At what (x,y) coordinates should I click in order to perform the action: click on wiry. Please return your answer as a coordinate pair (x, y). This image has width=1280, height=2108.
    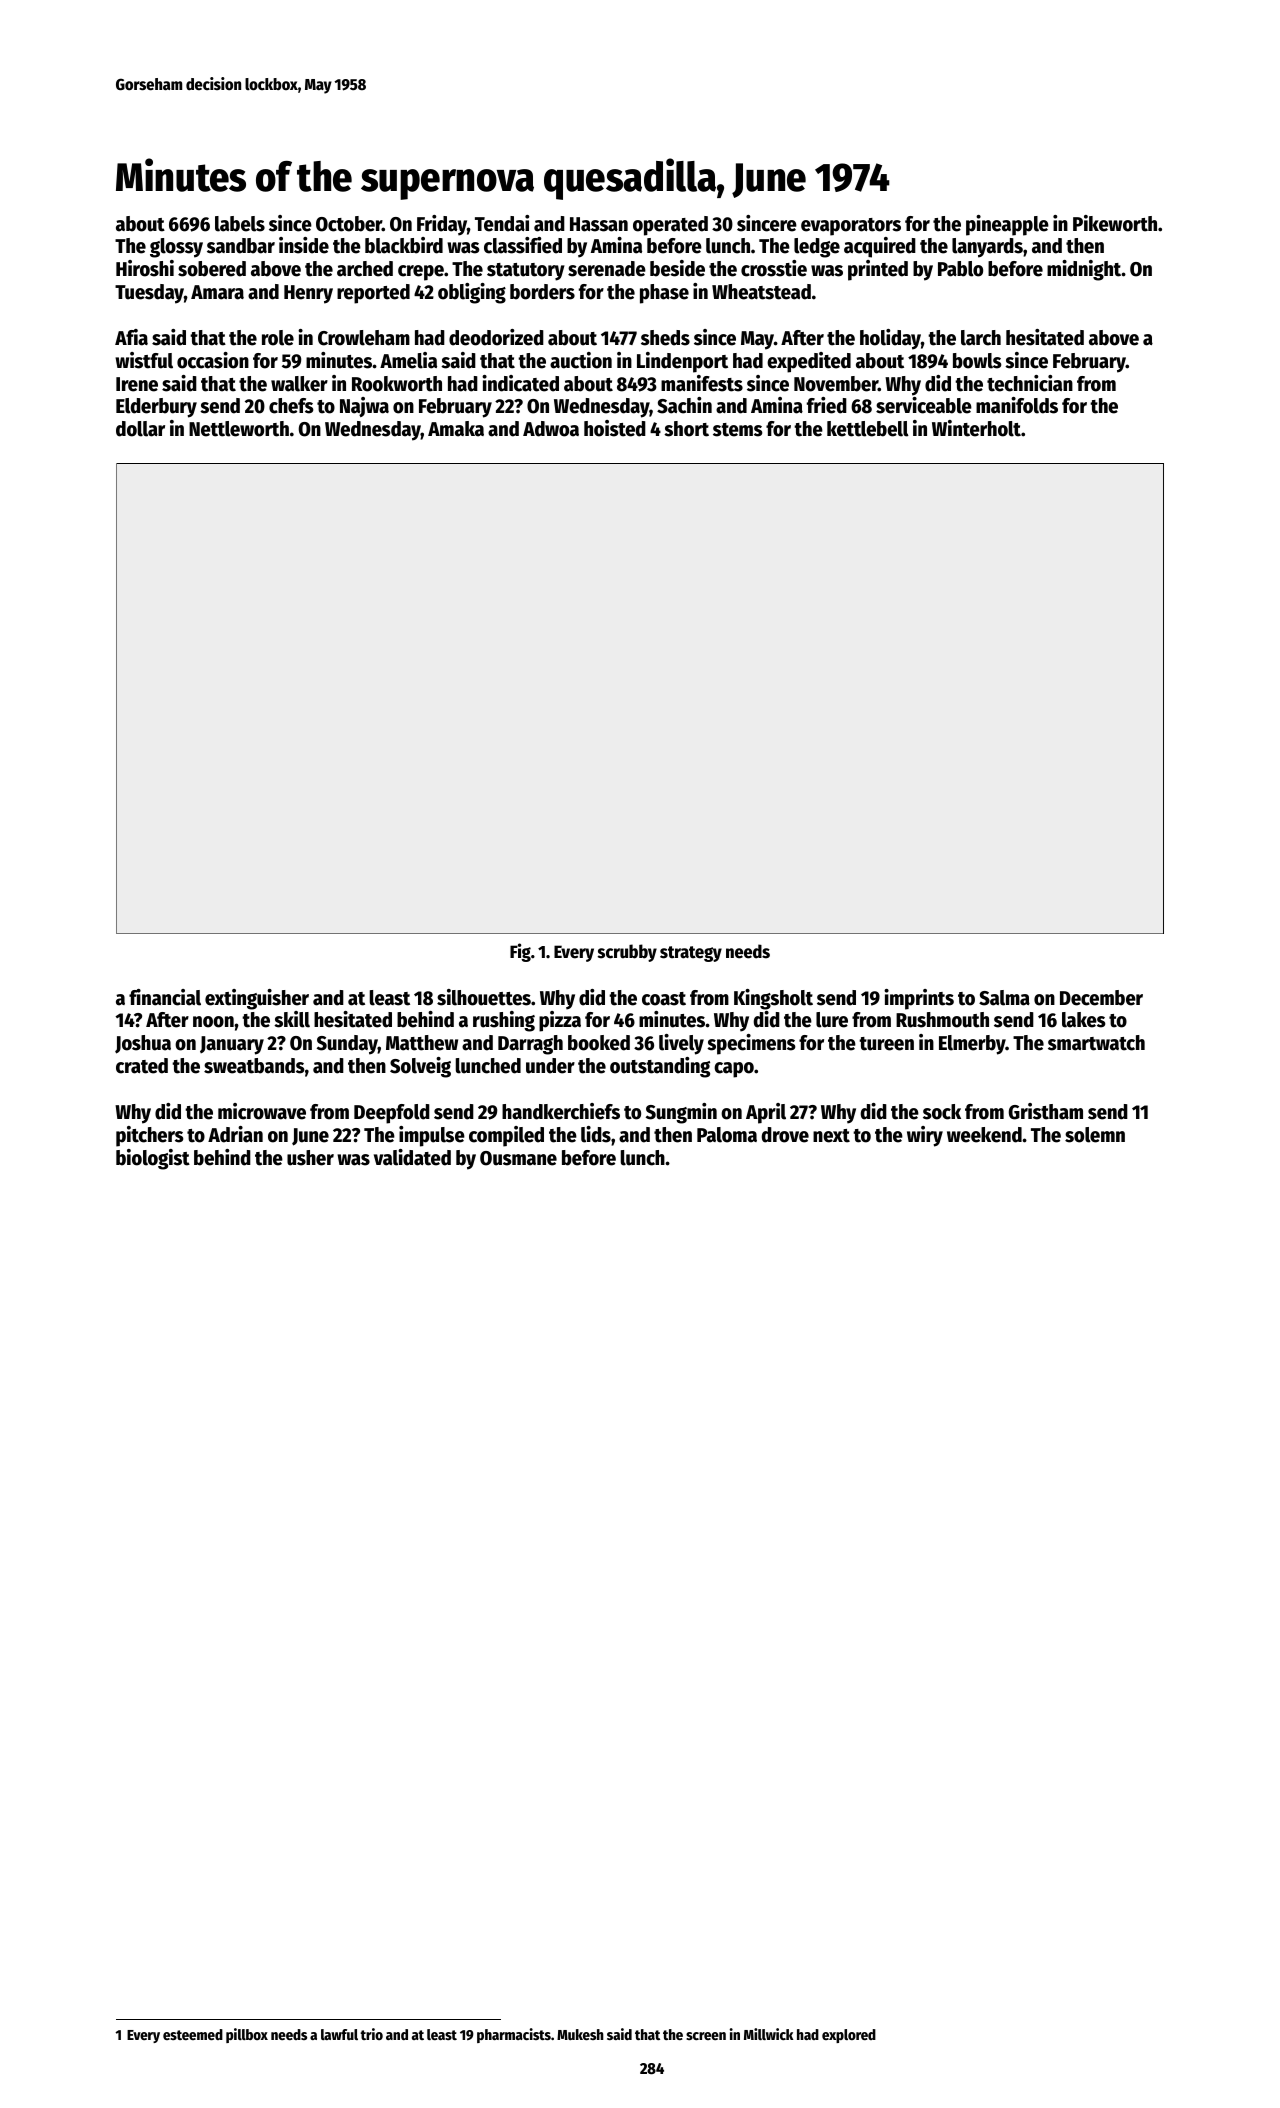
    Looking at the image, I should click on (925, 1136).
